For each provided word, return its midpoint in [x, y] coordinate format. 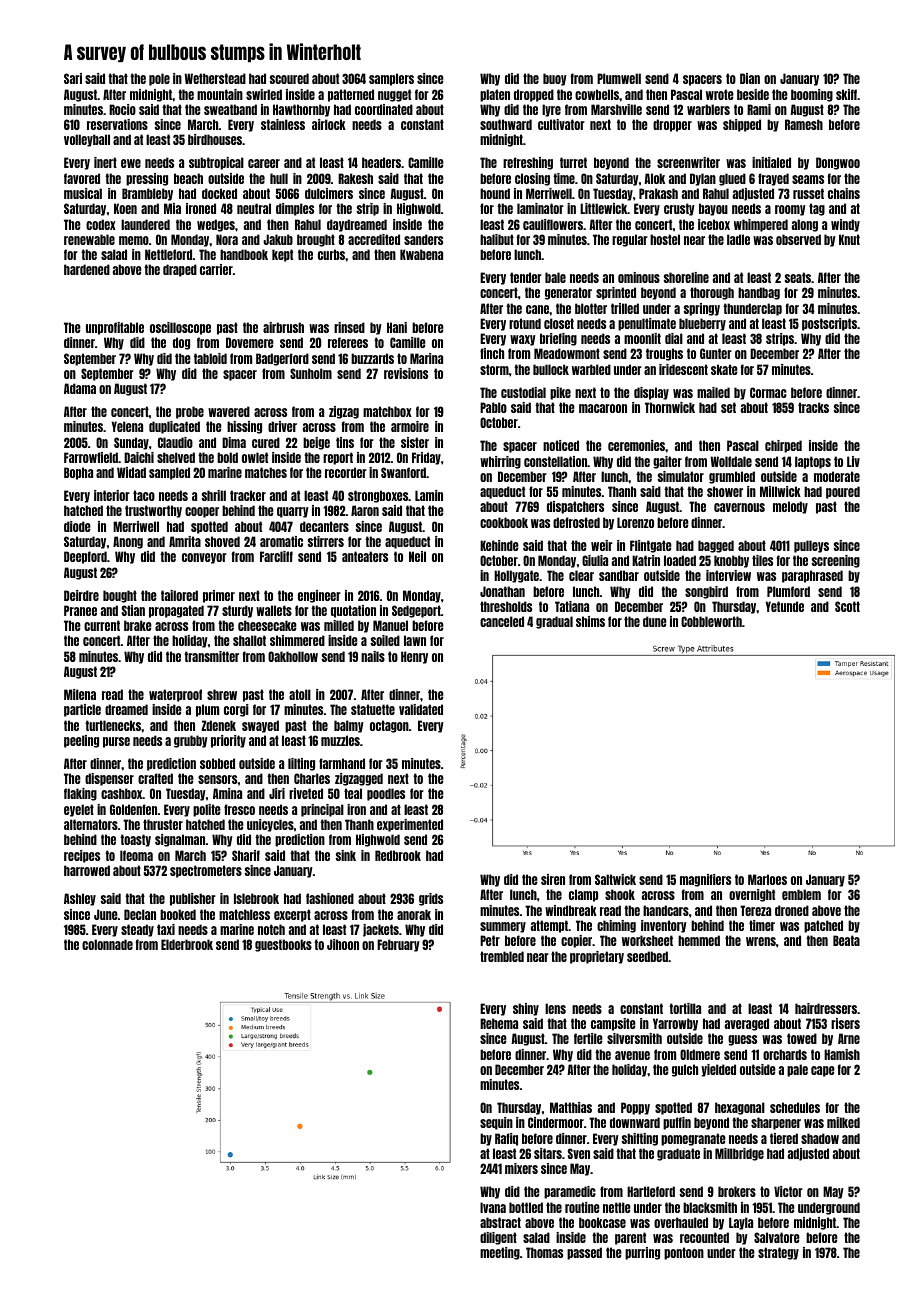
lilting [301, 764]
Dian [750, 78]
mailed [713, 392]
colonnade [107, 944]
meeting [500, 1253]
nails [373, 656]
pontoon [684, 1253]
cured [266, 442]
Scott [847, 606]
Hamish [842, 1054]
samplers [391, 79]
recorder [346, 472]
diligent [498, 1238]
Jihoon [343, 944]
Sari [73, 78]
